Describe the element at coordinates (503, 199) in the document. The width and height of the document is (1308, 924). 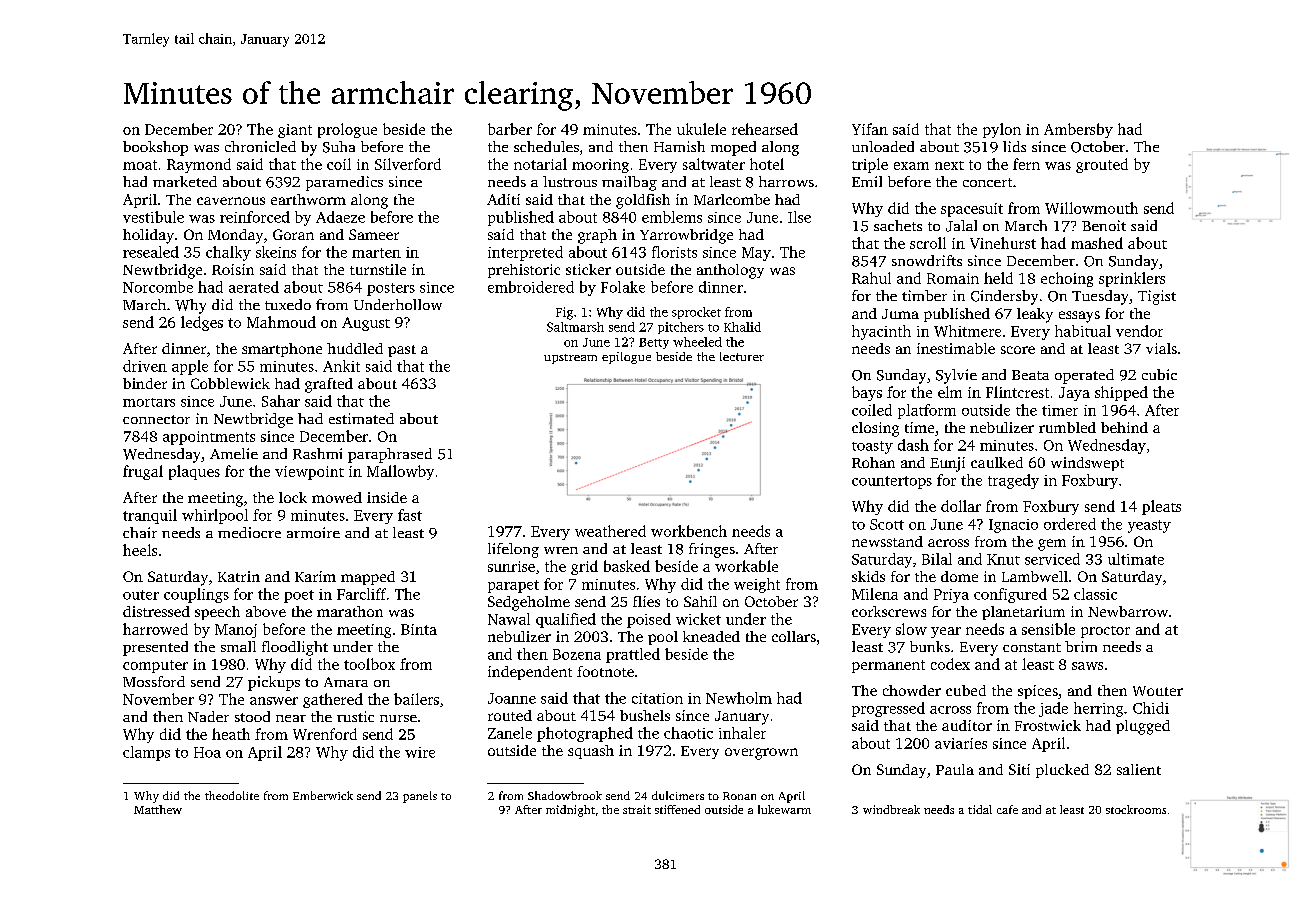
I see `Aditi` at that location.
